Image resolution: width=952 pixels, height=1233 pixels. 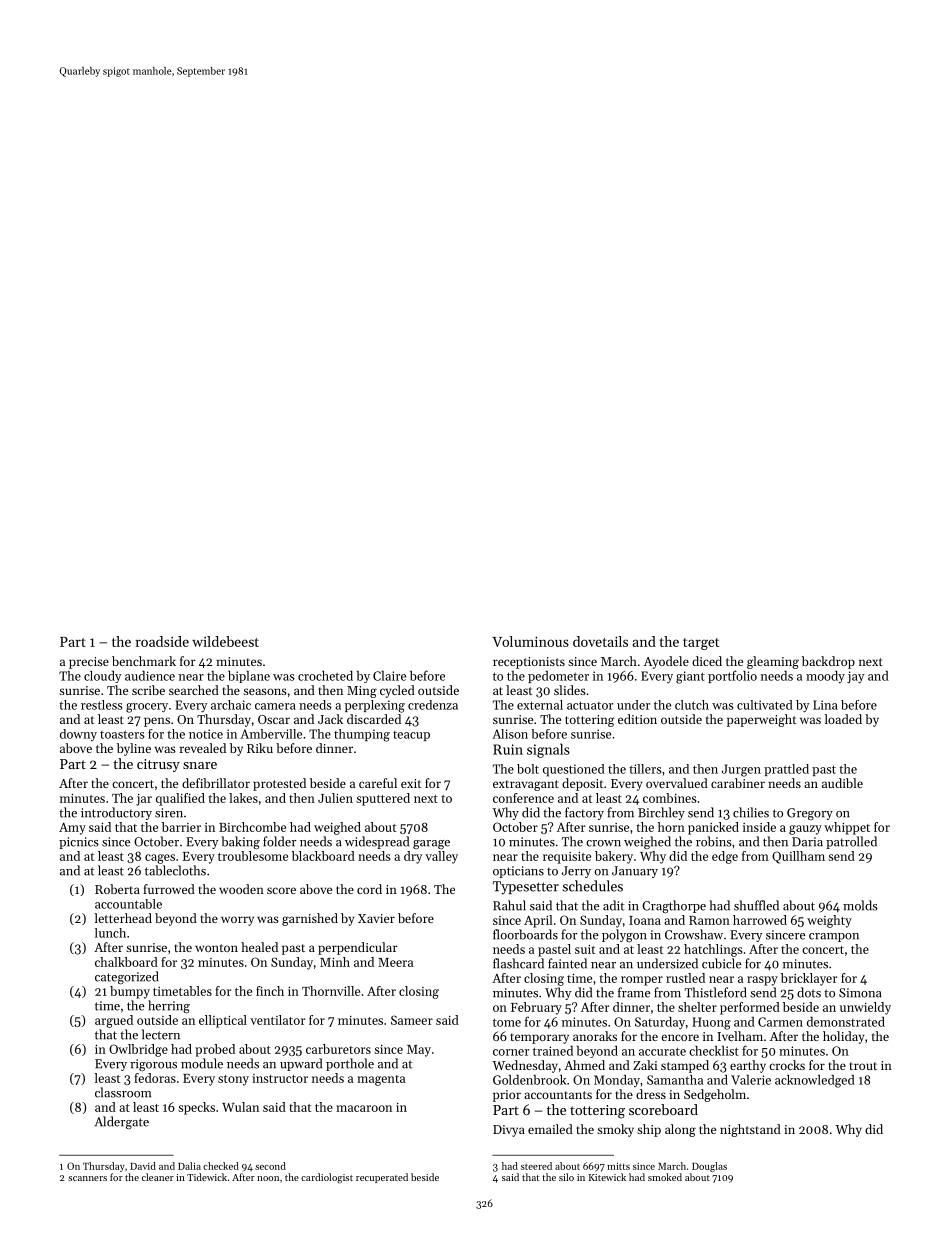 What do you see at coordinates (89, 663) in the page?
I see `precise` at bounding box center [89, 663].
